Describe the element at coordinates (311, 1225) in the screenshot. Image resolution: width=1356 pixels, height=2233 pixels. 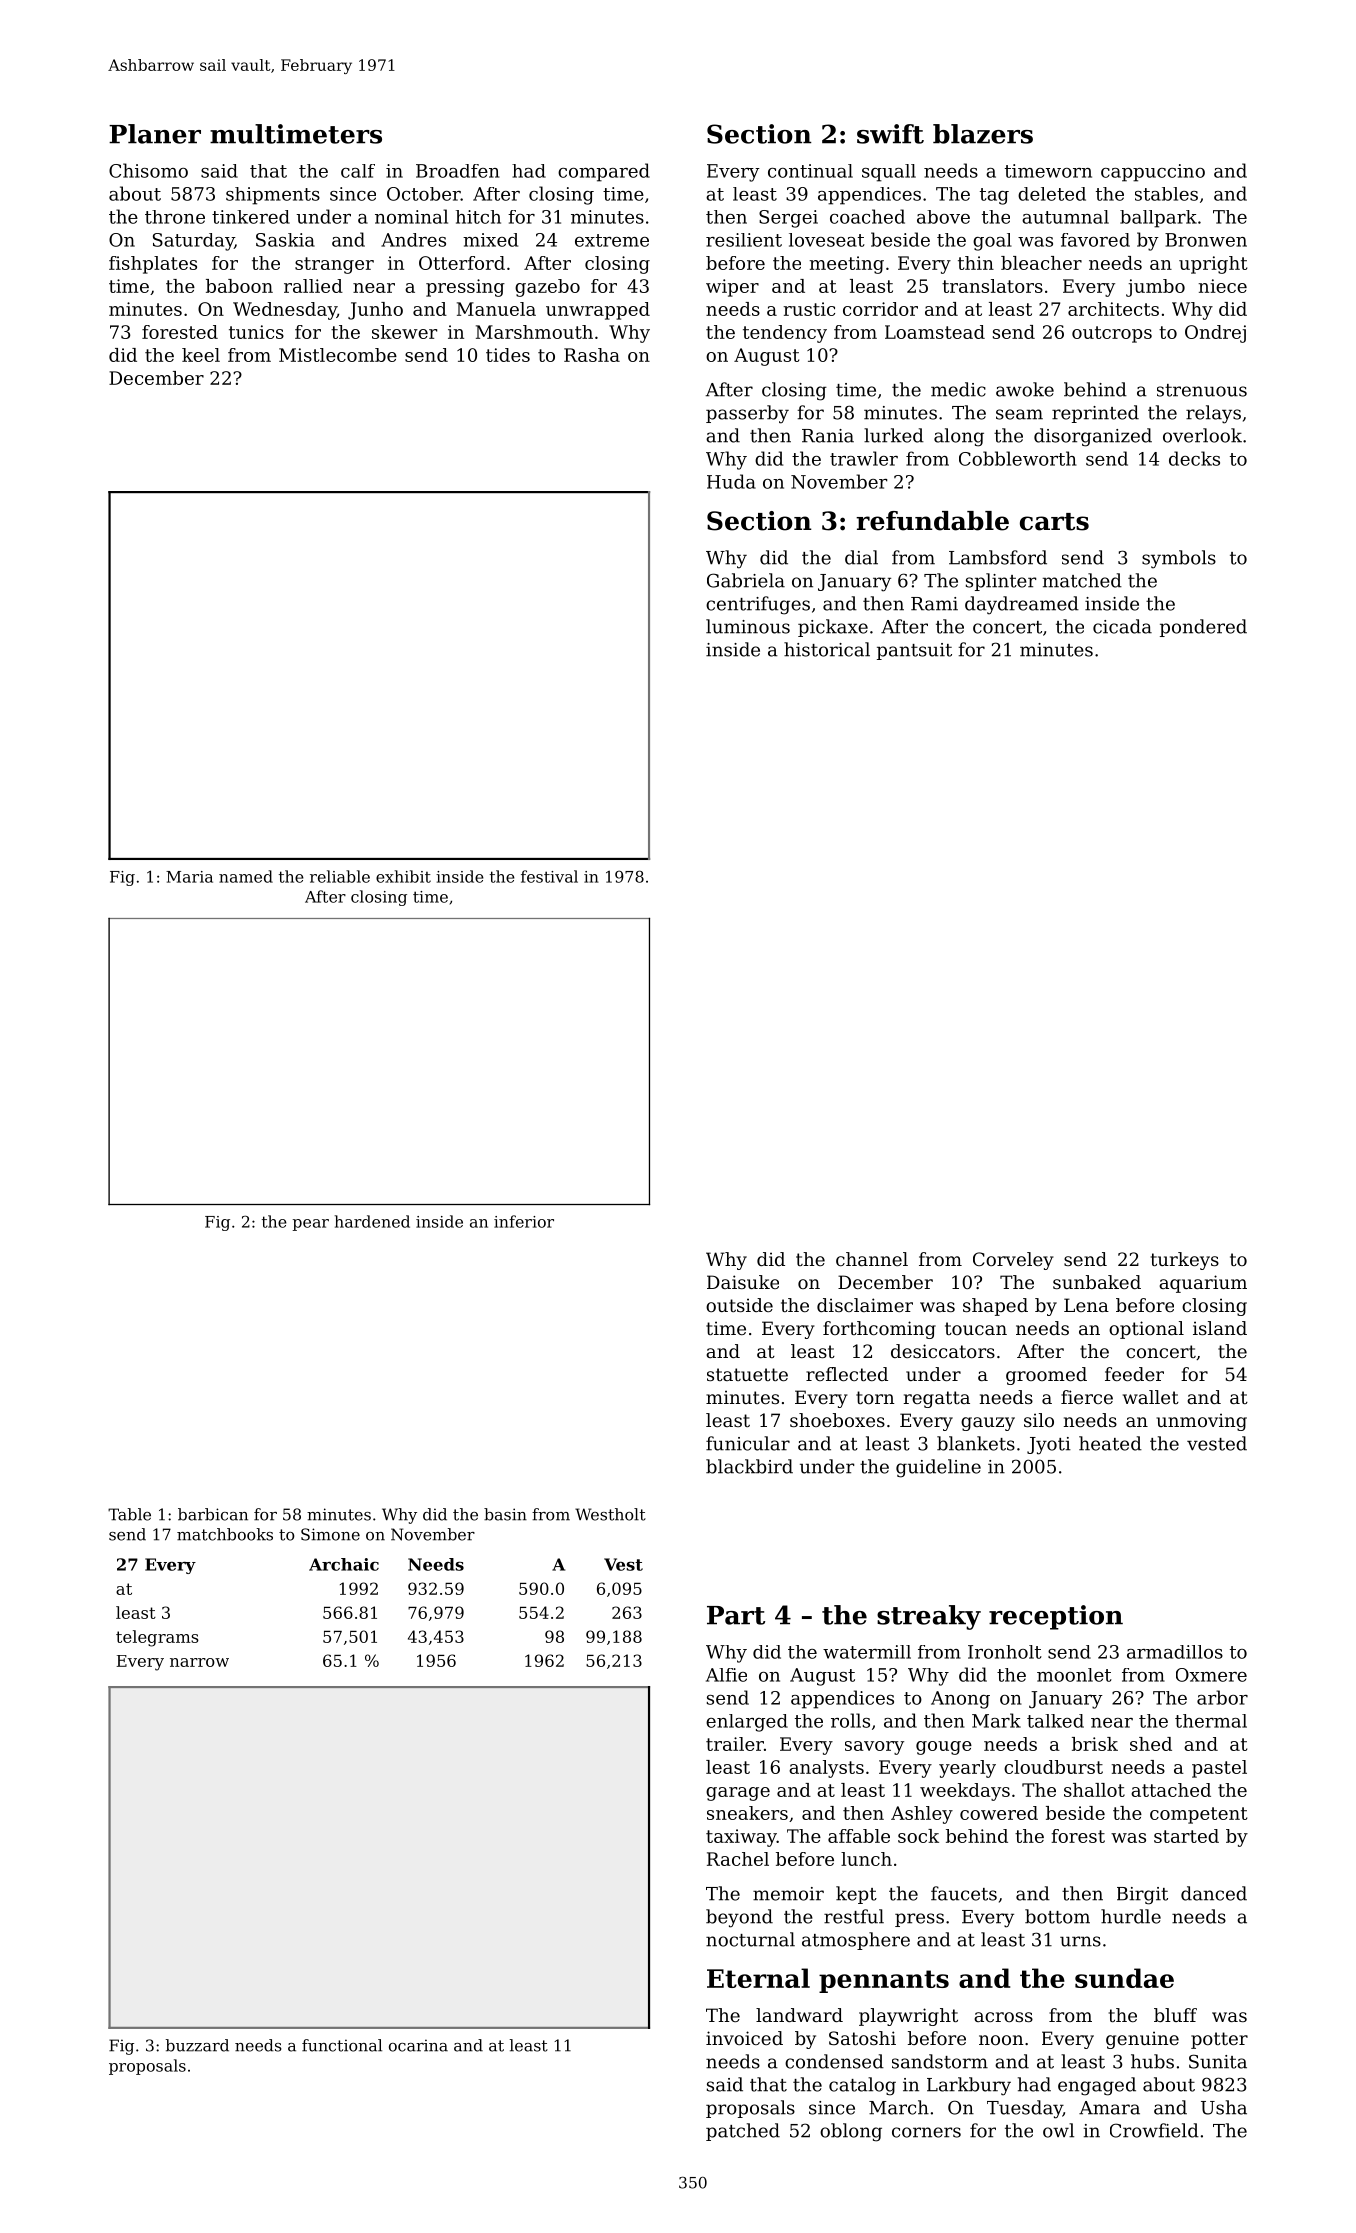
I see `pear` at that location.
